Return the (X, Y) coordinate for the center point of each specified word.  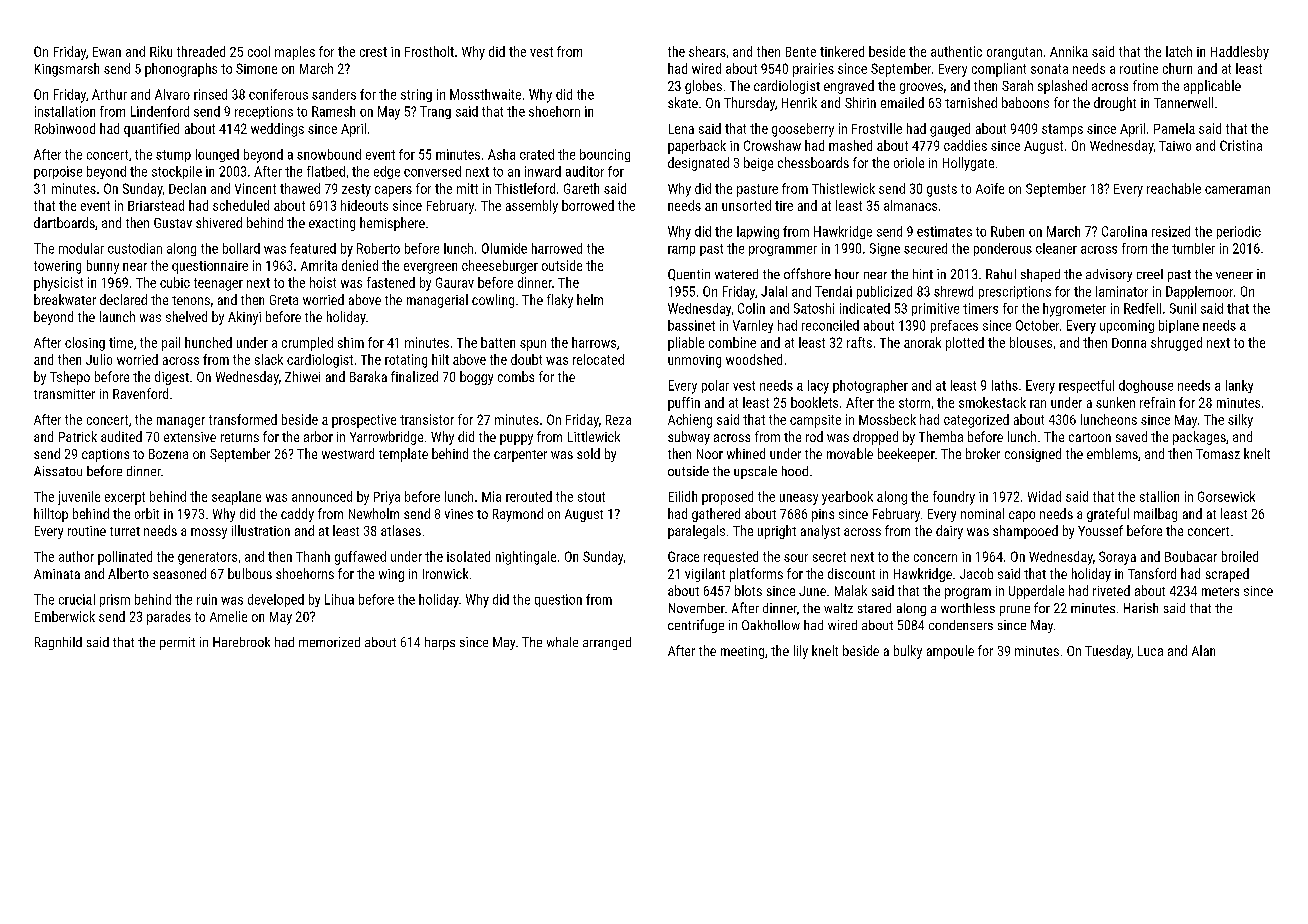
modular (81, 248)
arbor (318, 436)
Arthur (109, 94)
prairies (813, 70)
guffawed (360, 558)
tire (784, 206)
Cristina (1241, 145)
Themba (941, 436)
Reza (618, 420)
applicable (1212, 87)
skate (683, 102)
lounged (217, 155)
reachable (1174, 188)
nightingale (526, 558)
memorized (329, 642)
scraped (1227, 575)
